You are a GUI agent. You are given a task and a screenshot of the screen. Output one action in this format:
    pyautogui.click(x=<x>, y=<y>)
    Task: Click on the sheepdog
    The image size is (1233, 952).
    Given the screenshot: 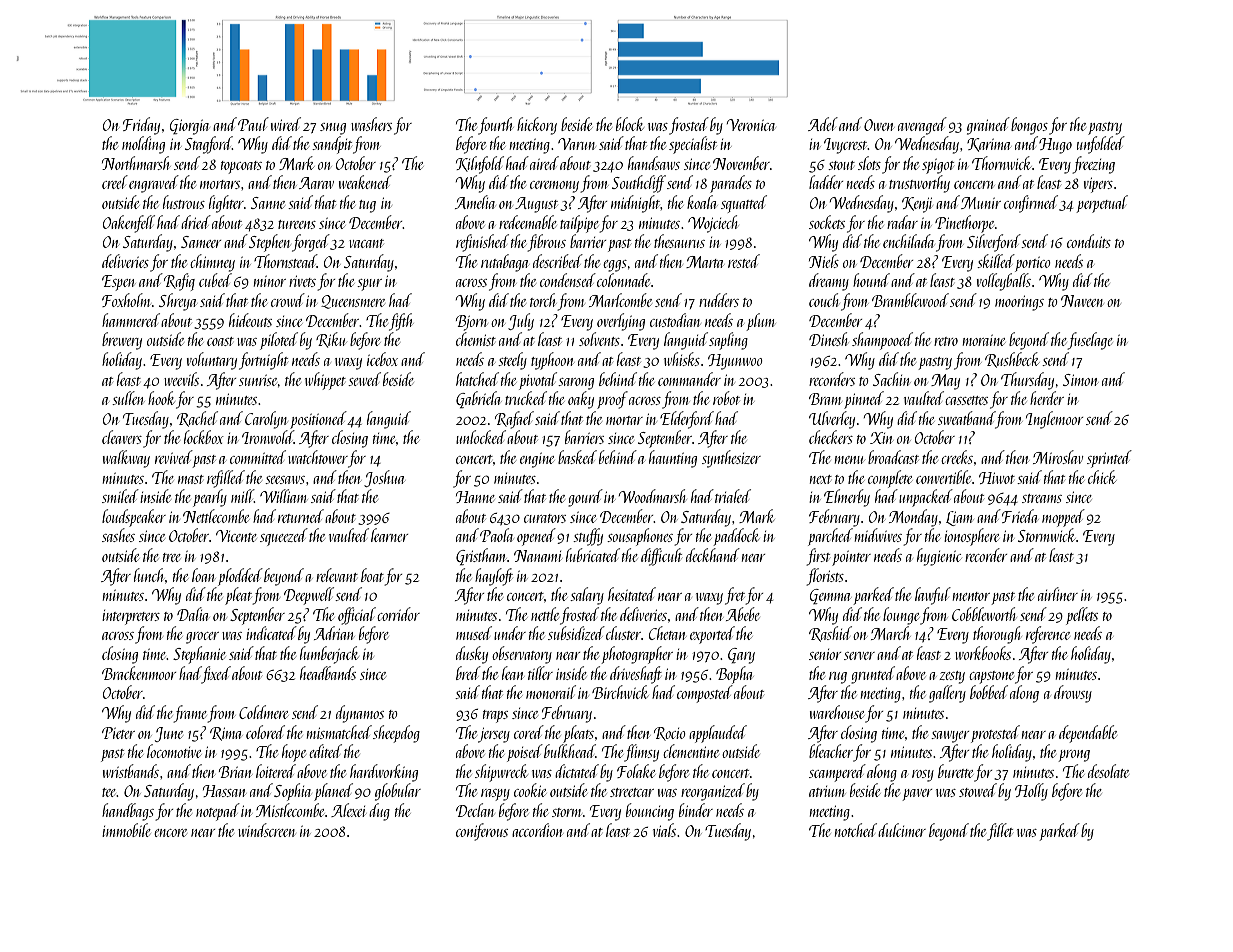 What is the action you would take?
    pyautogui.click(x=396, y=734)
